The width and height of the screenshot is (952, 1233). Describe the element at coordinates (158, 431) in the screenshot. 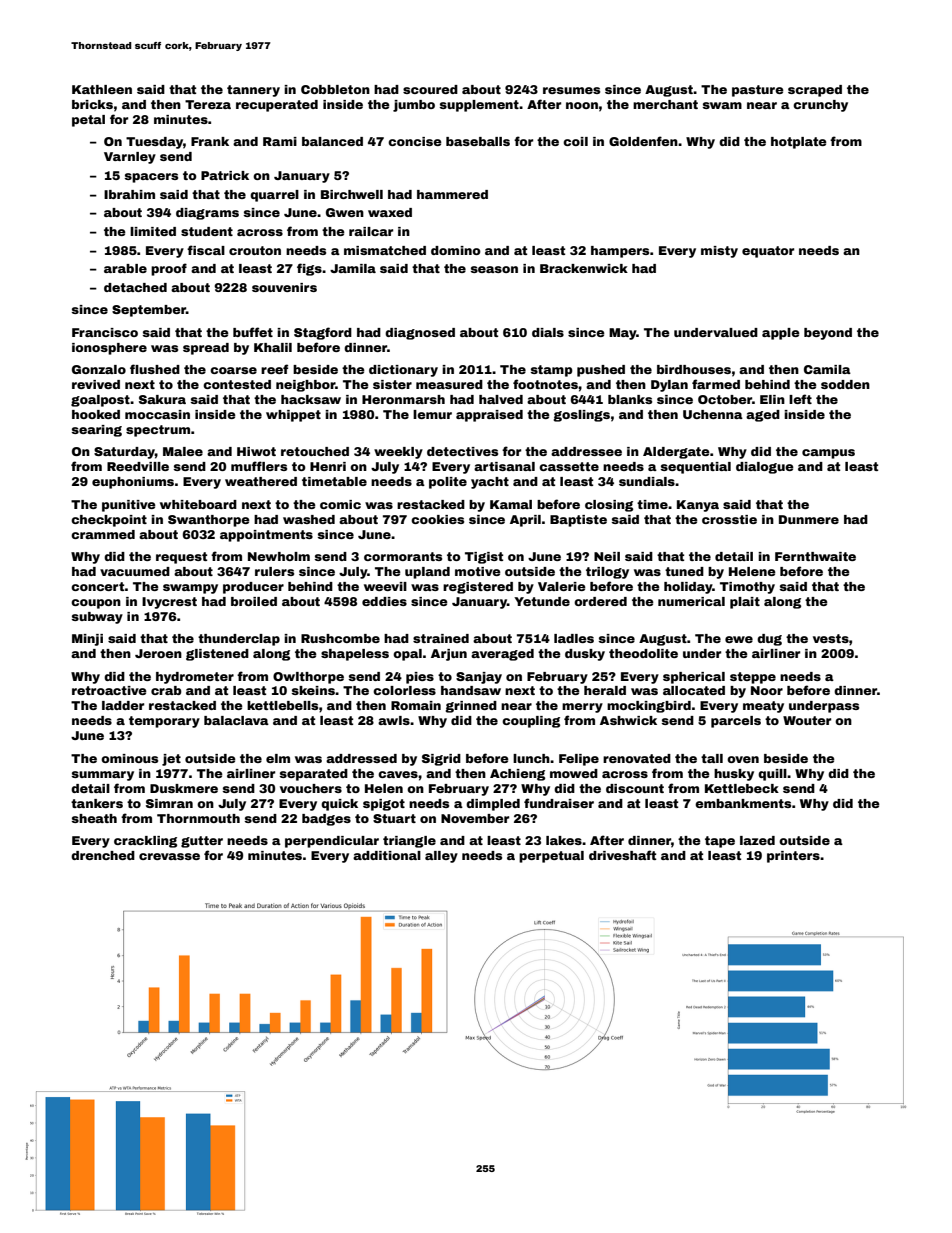

I see `spectrum` at that location.
